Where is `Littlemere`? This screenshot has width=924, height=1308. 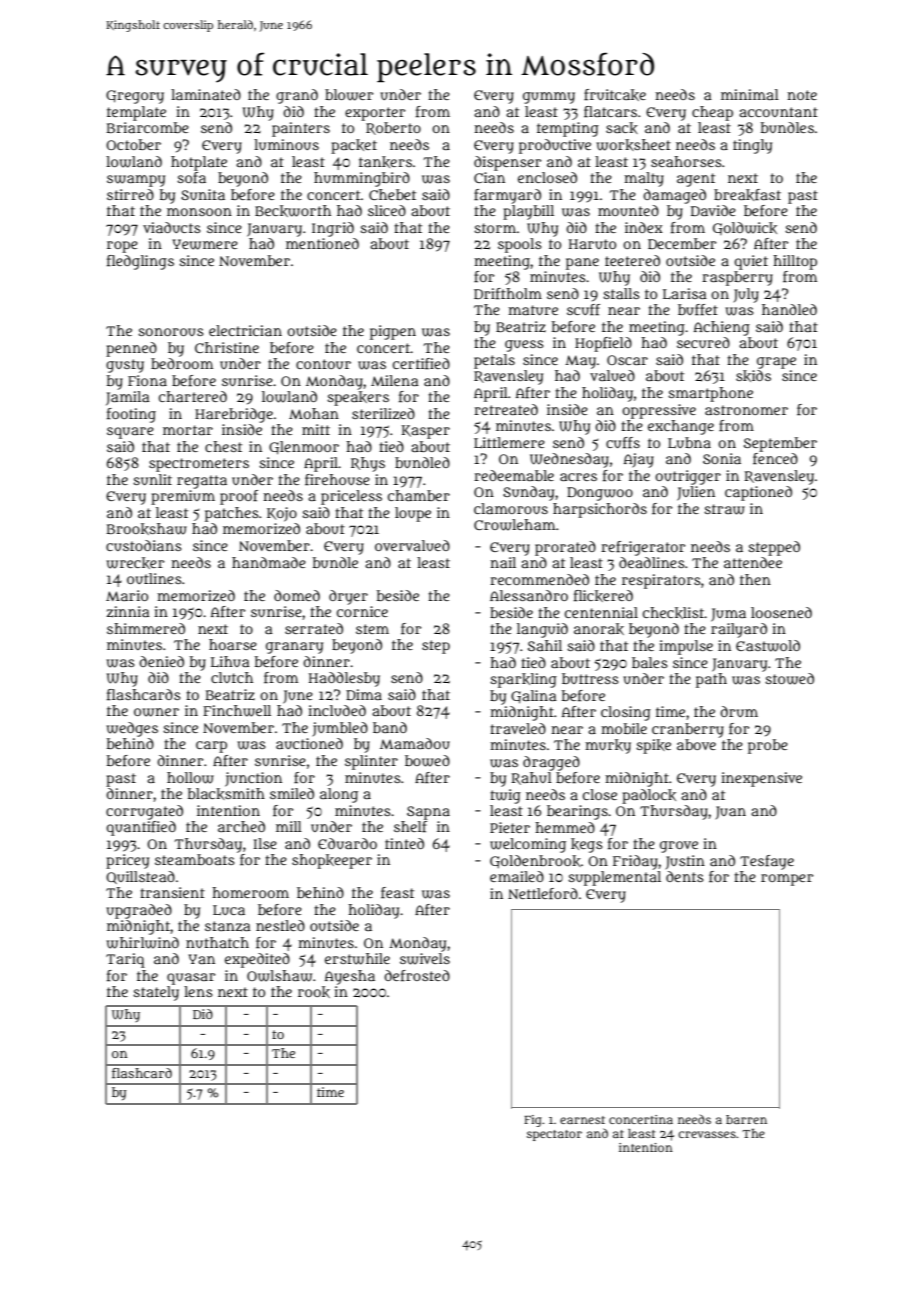 Littlemere is located at coordinates (509, 442).
